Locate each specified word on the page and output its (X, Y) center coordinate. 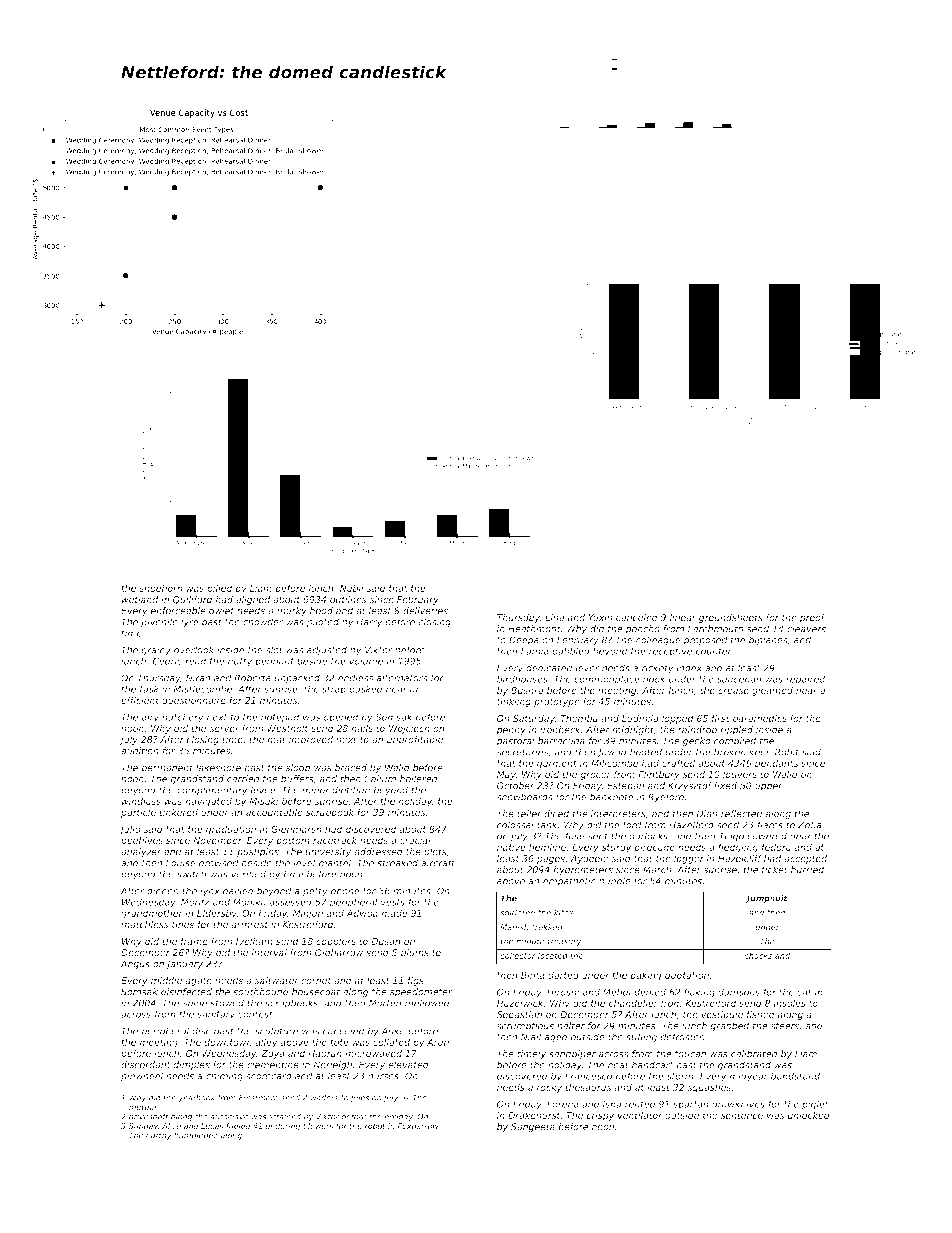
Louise (181, 863)
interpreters (618, 814)
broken (730, 752)
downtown (228, 1042)
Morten (385, 1003)
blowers (318, 1126)
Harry (369, 623)
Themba (579, 718)
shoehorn (161, 588)
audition (140, 751)
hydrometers (583, 870)
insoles (790, 1003)
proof (813, 618)
